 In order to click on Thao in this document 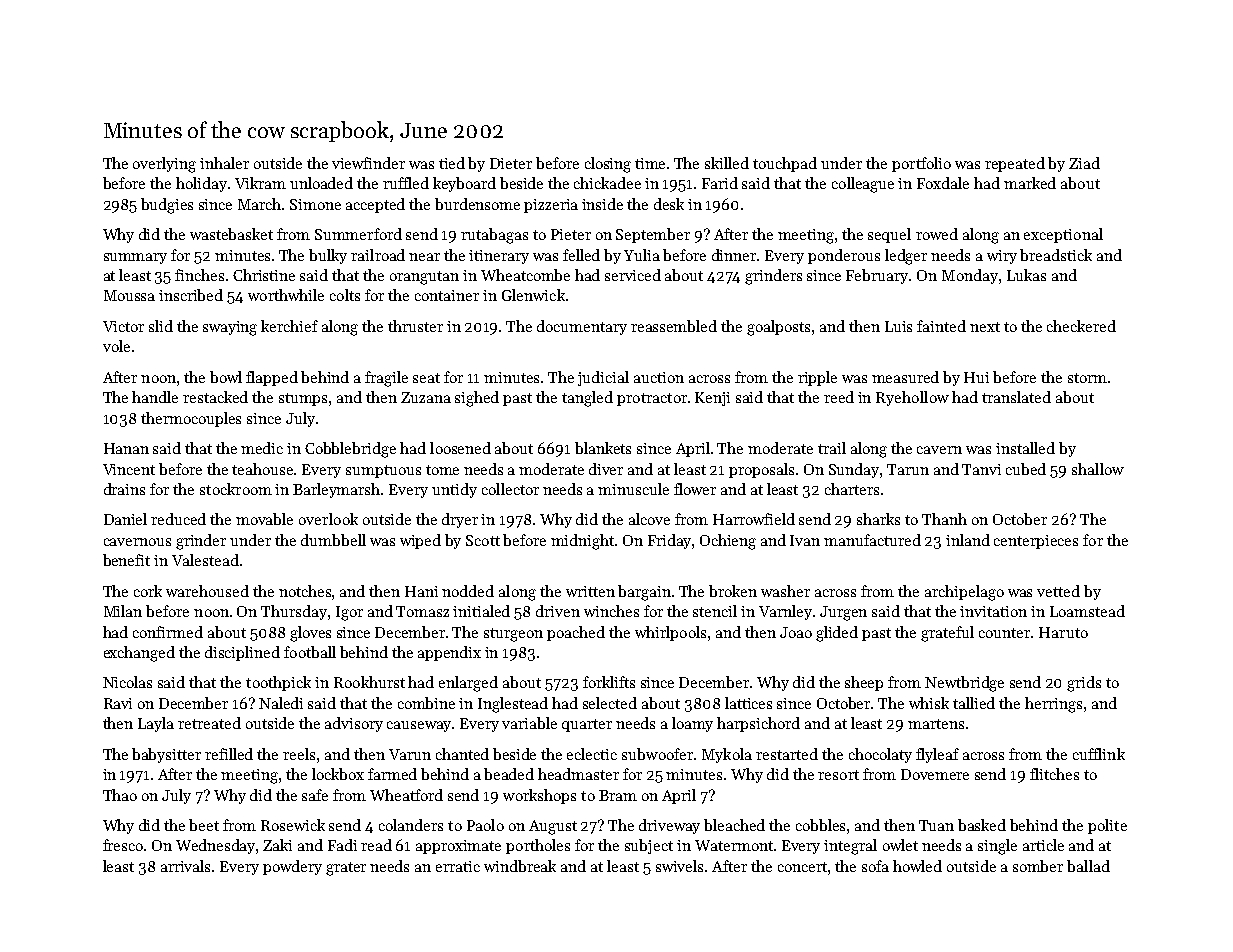, I will do `click(120, 795)`.
